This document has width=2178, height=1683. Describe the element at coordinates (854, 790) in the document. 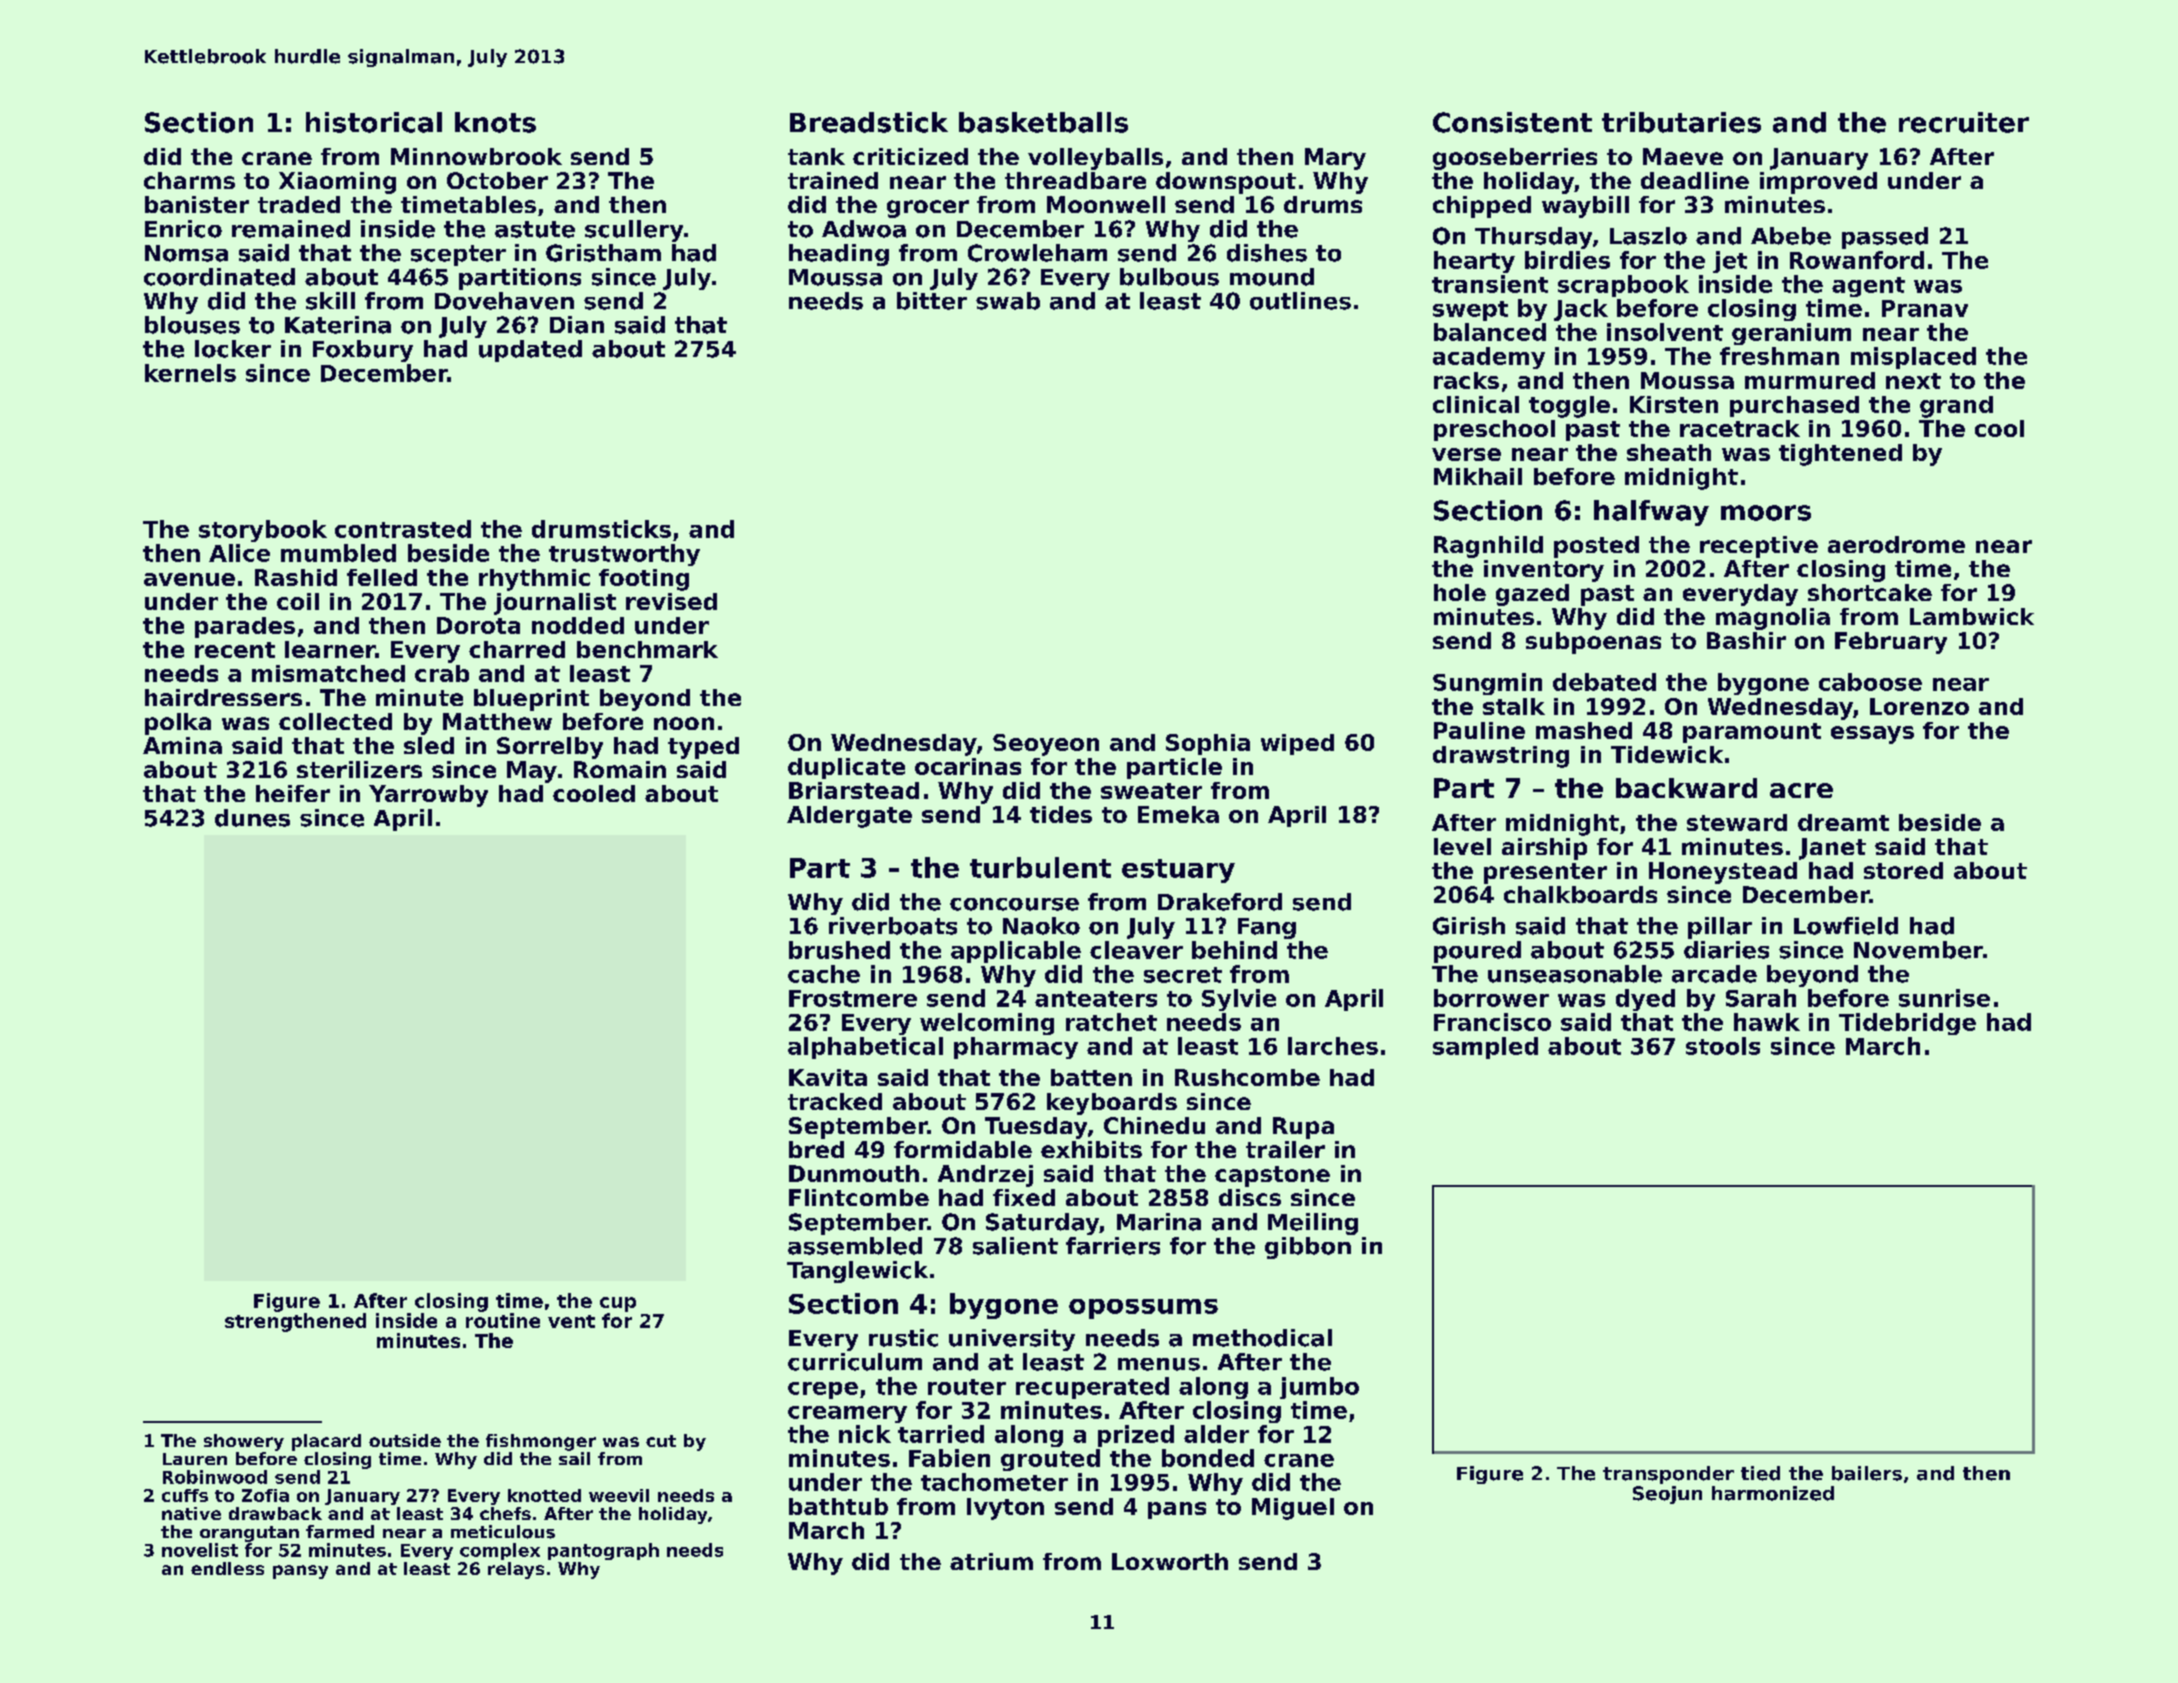

I see `Briarstead` at that location.
